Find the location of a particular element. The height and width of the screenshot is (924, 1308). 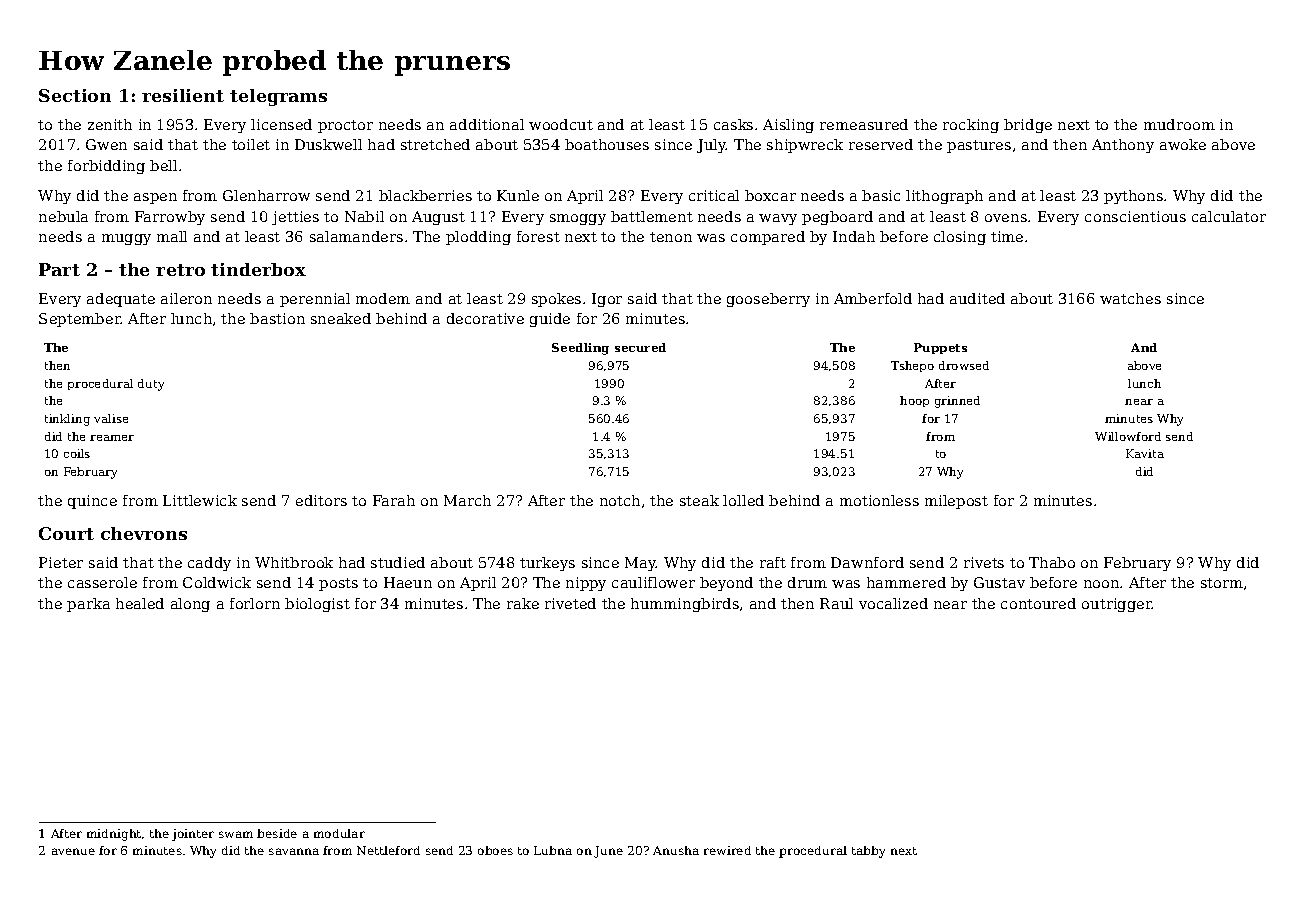

along is located at coordinates (190, 605).
